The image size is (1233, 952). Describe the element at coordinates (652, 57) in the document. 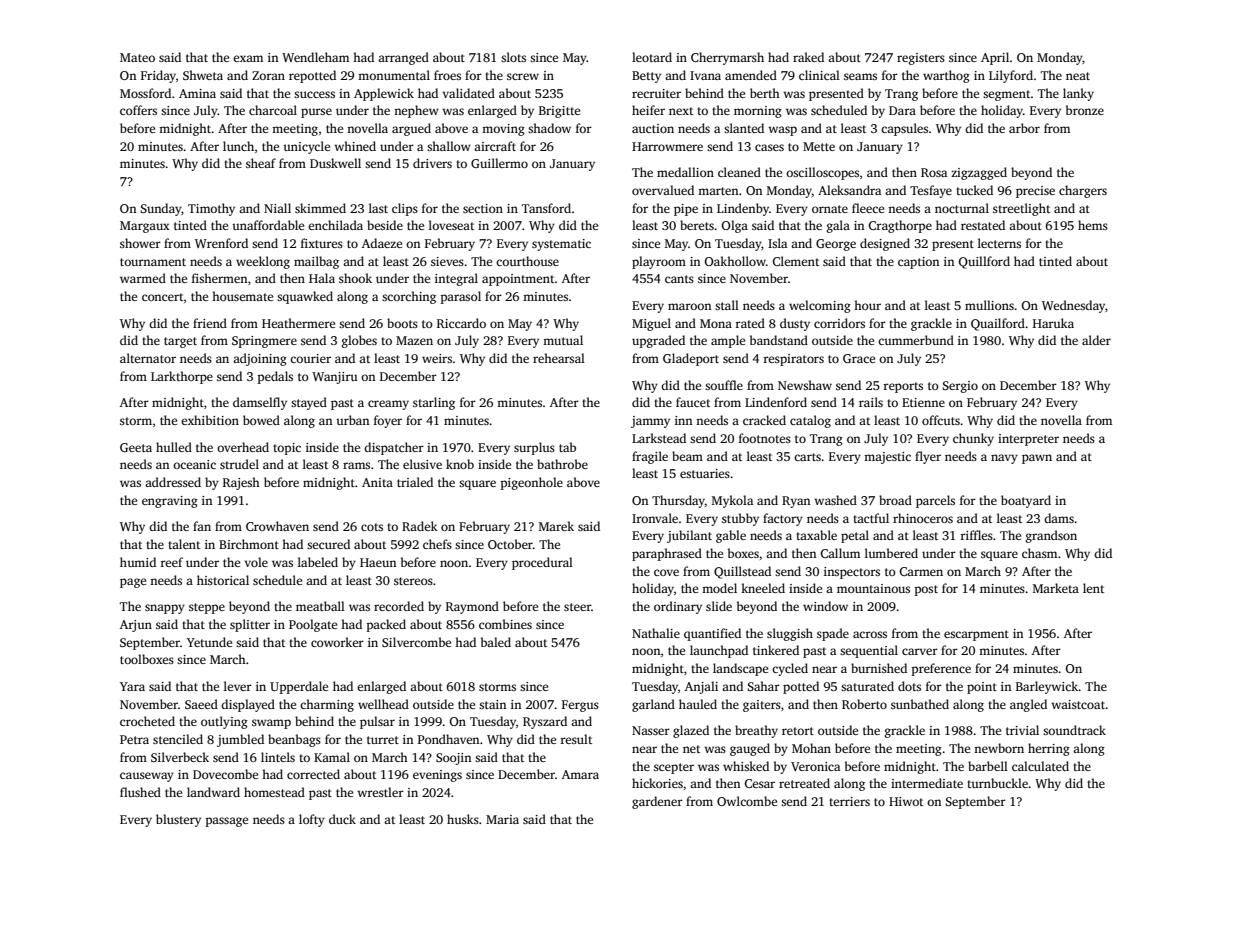

I see `leotard` at that location.
